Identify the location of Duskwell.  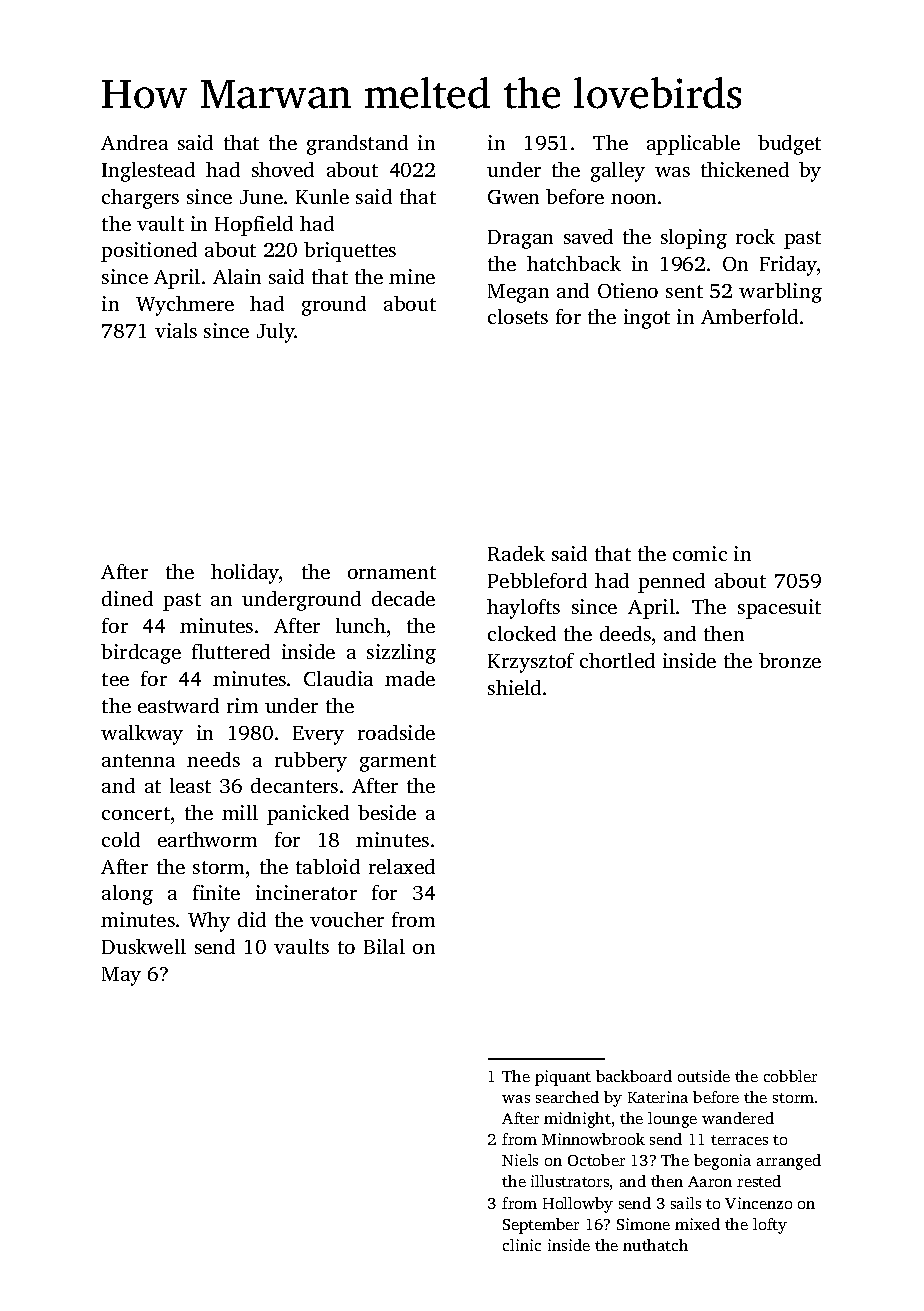
(144, 946).
